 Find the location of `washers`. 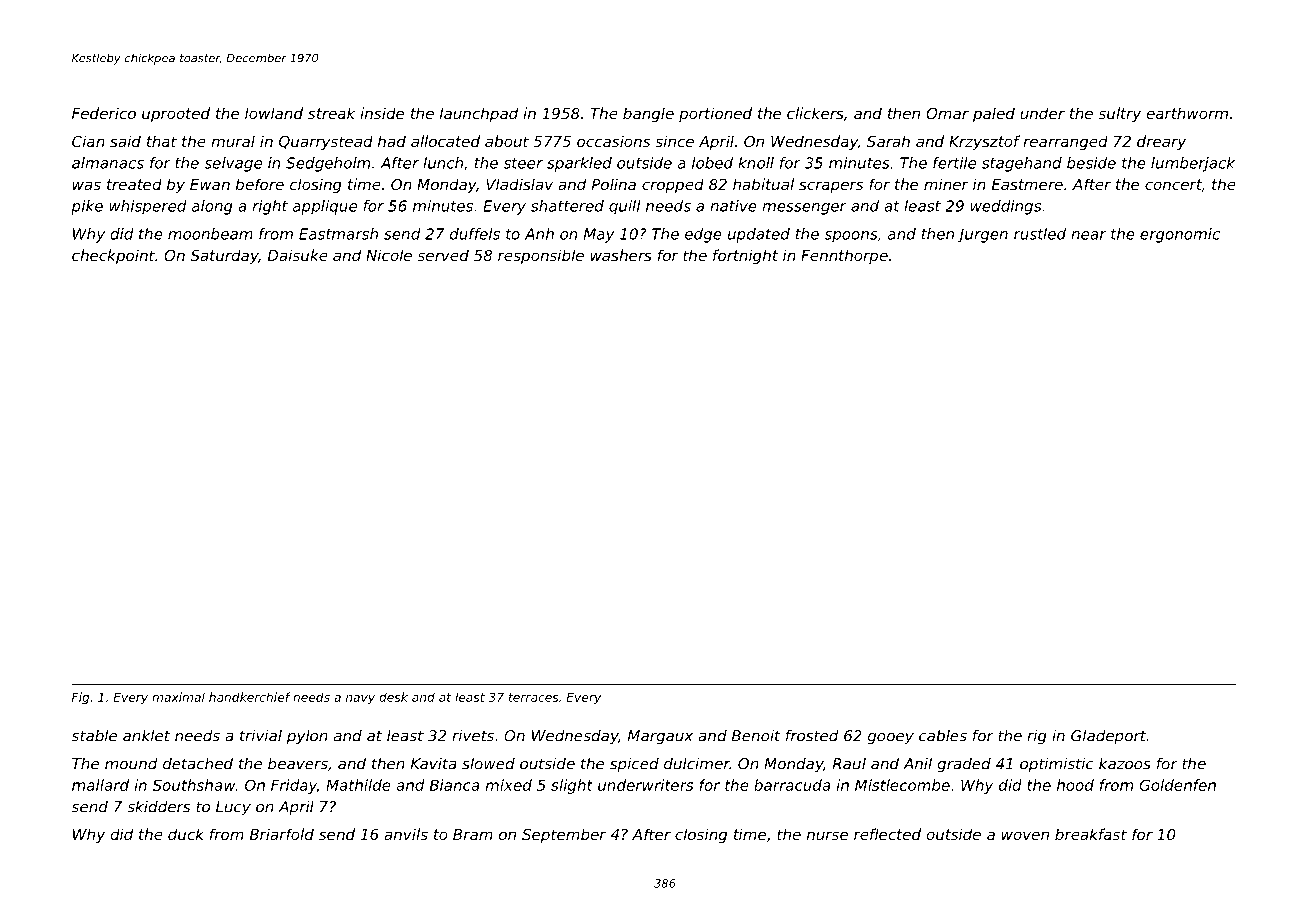

washers is located at coordinates (621, 255).
